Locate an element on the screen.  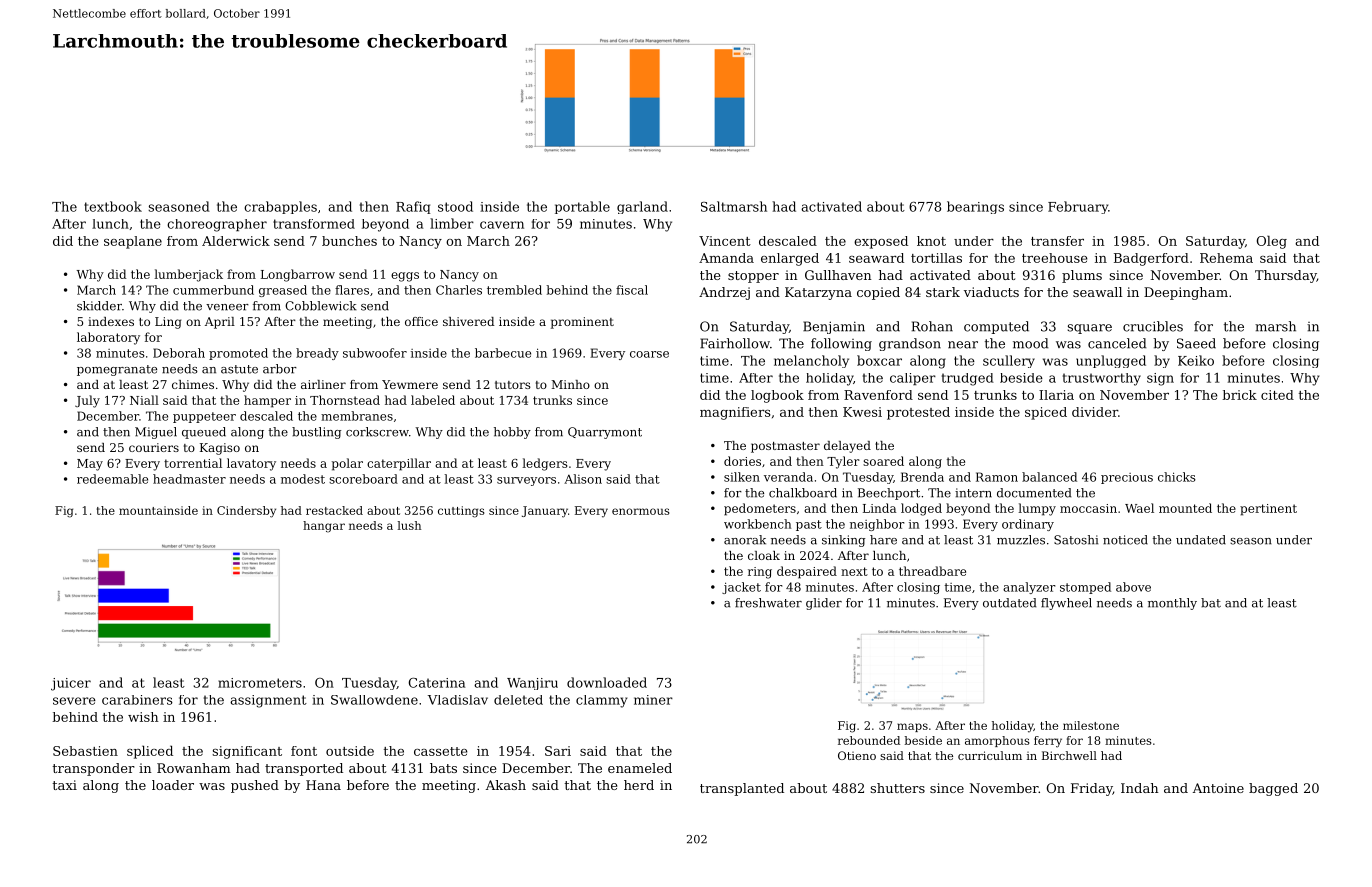
glider is located at coordinates (824, 604).
